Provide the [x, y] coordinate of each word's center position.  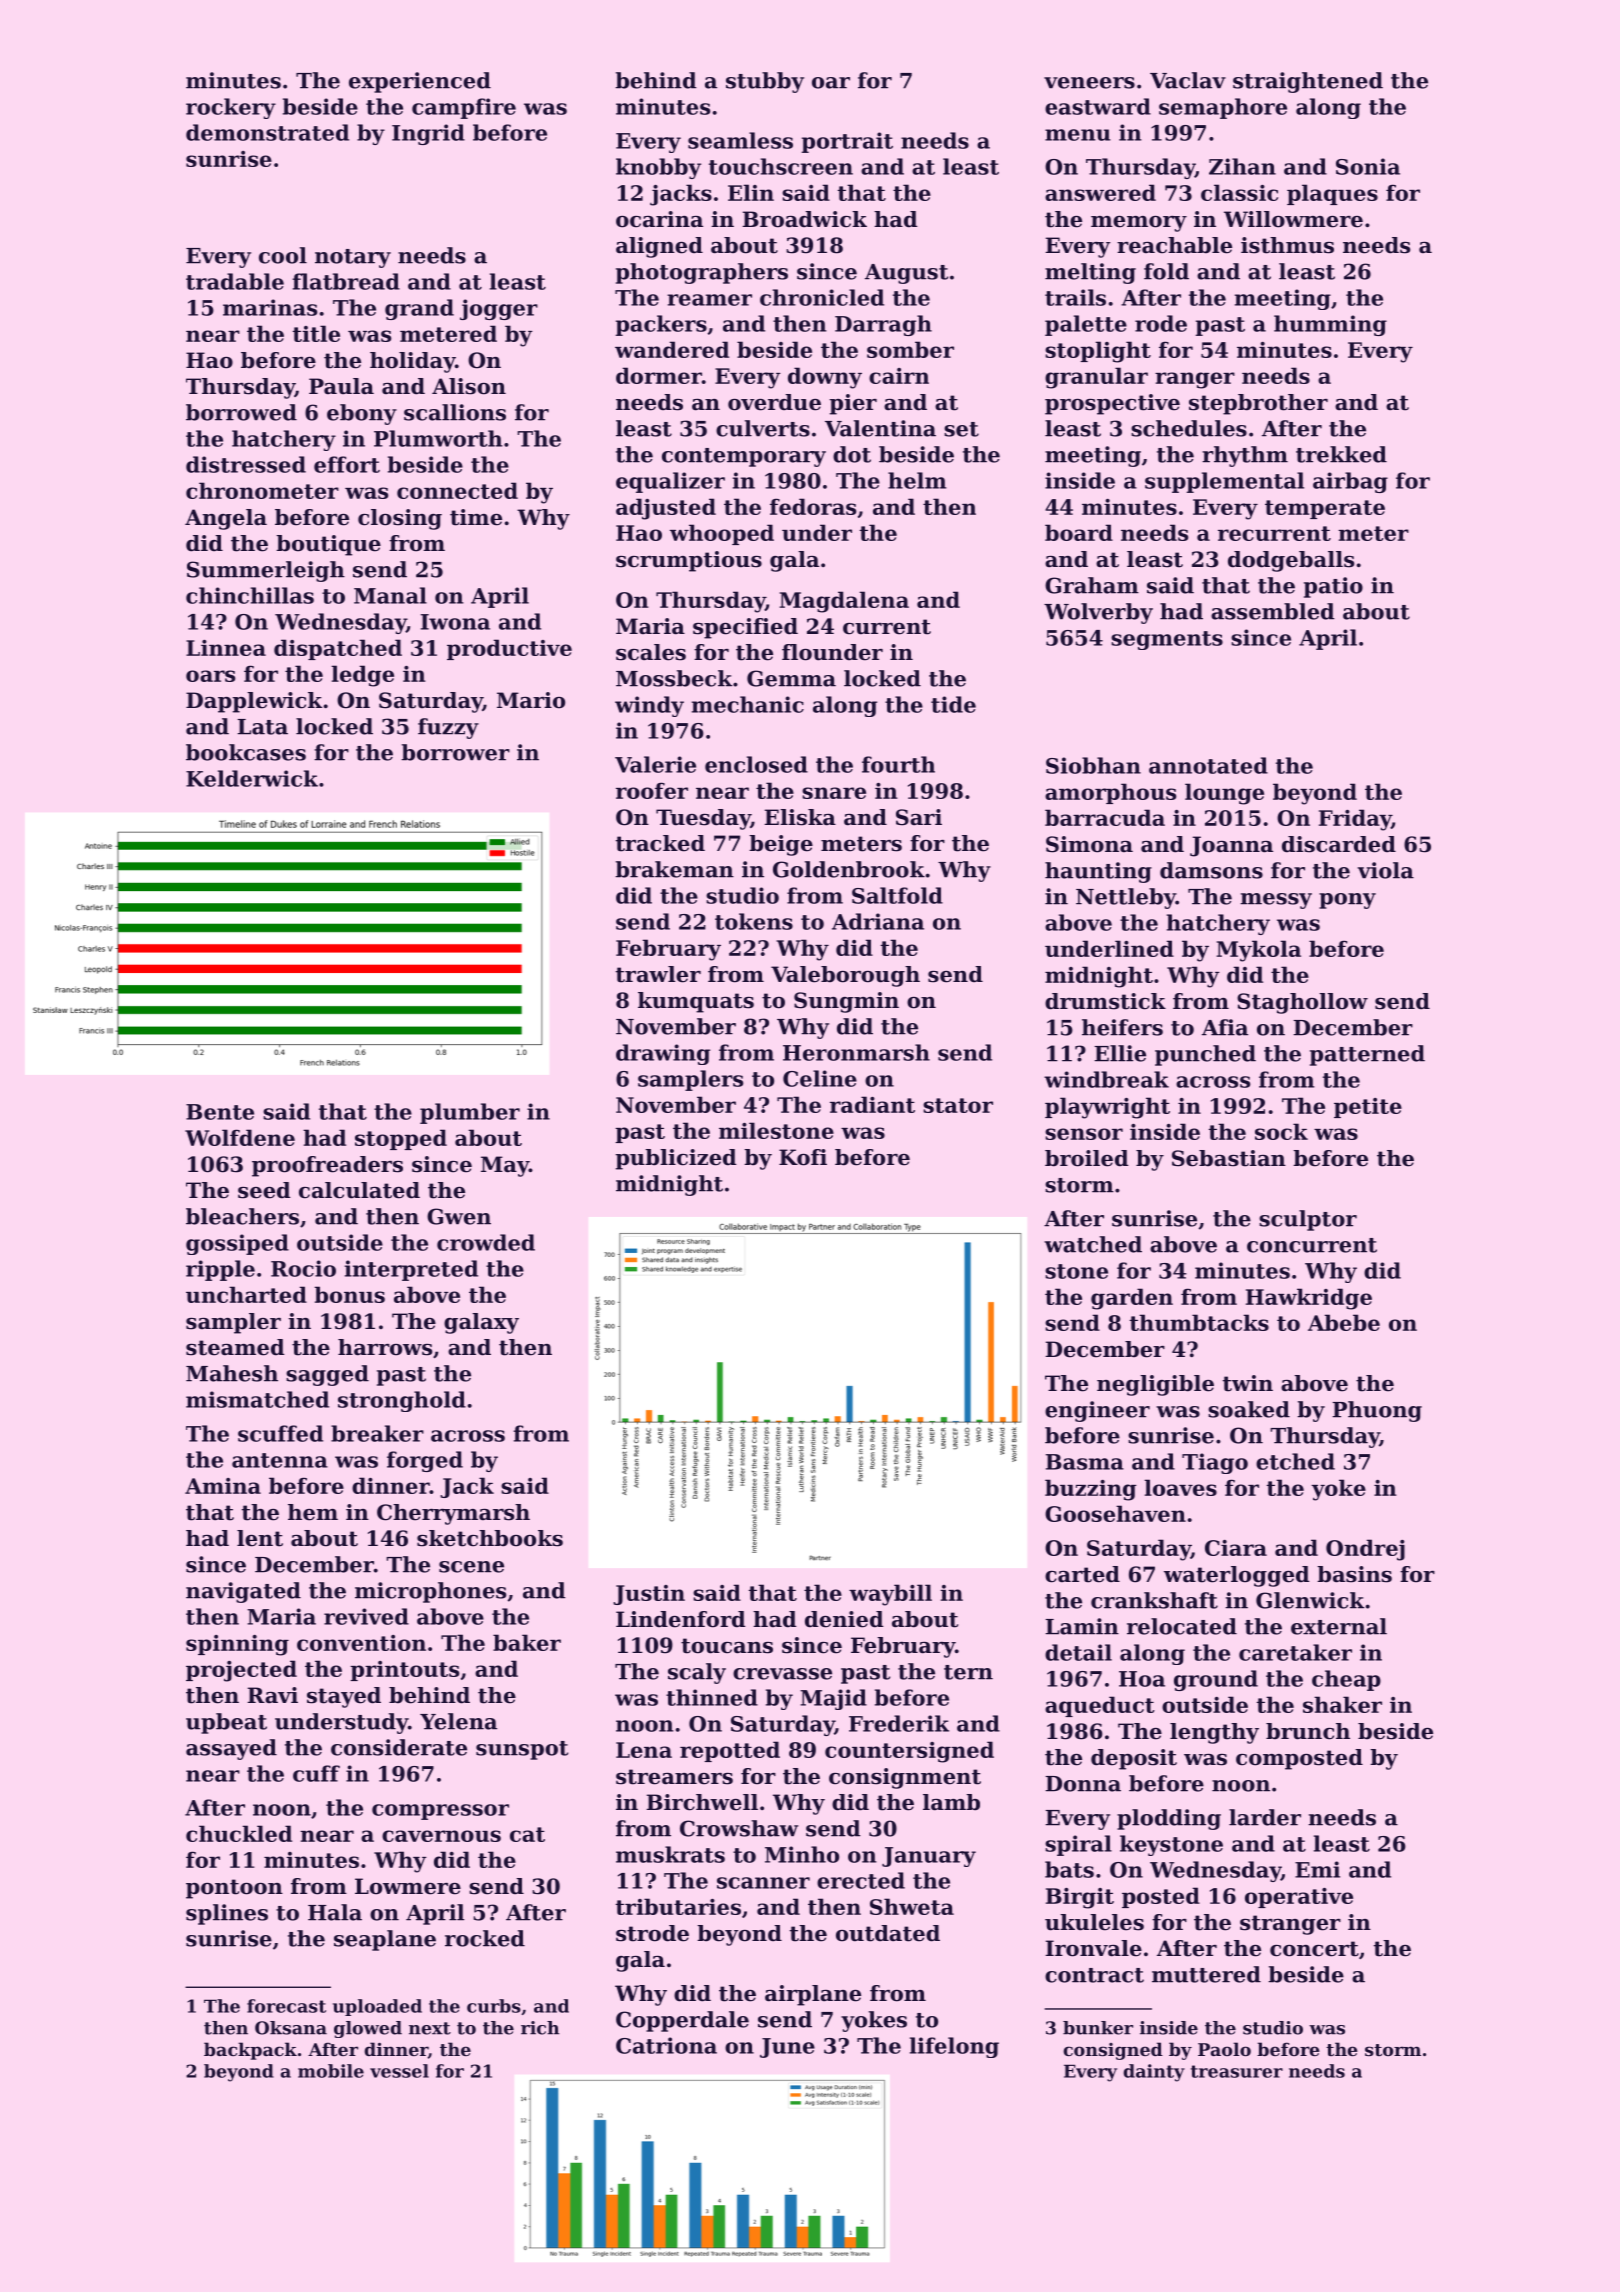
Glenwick [1310, 1600]
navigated [243, 1592]
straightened [1308, 82]
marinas [270, 307]
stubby [765, 82]
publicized [676, 1159]
